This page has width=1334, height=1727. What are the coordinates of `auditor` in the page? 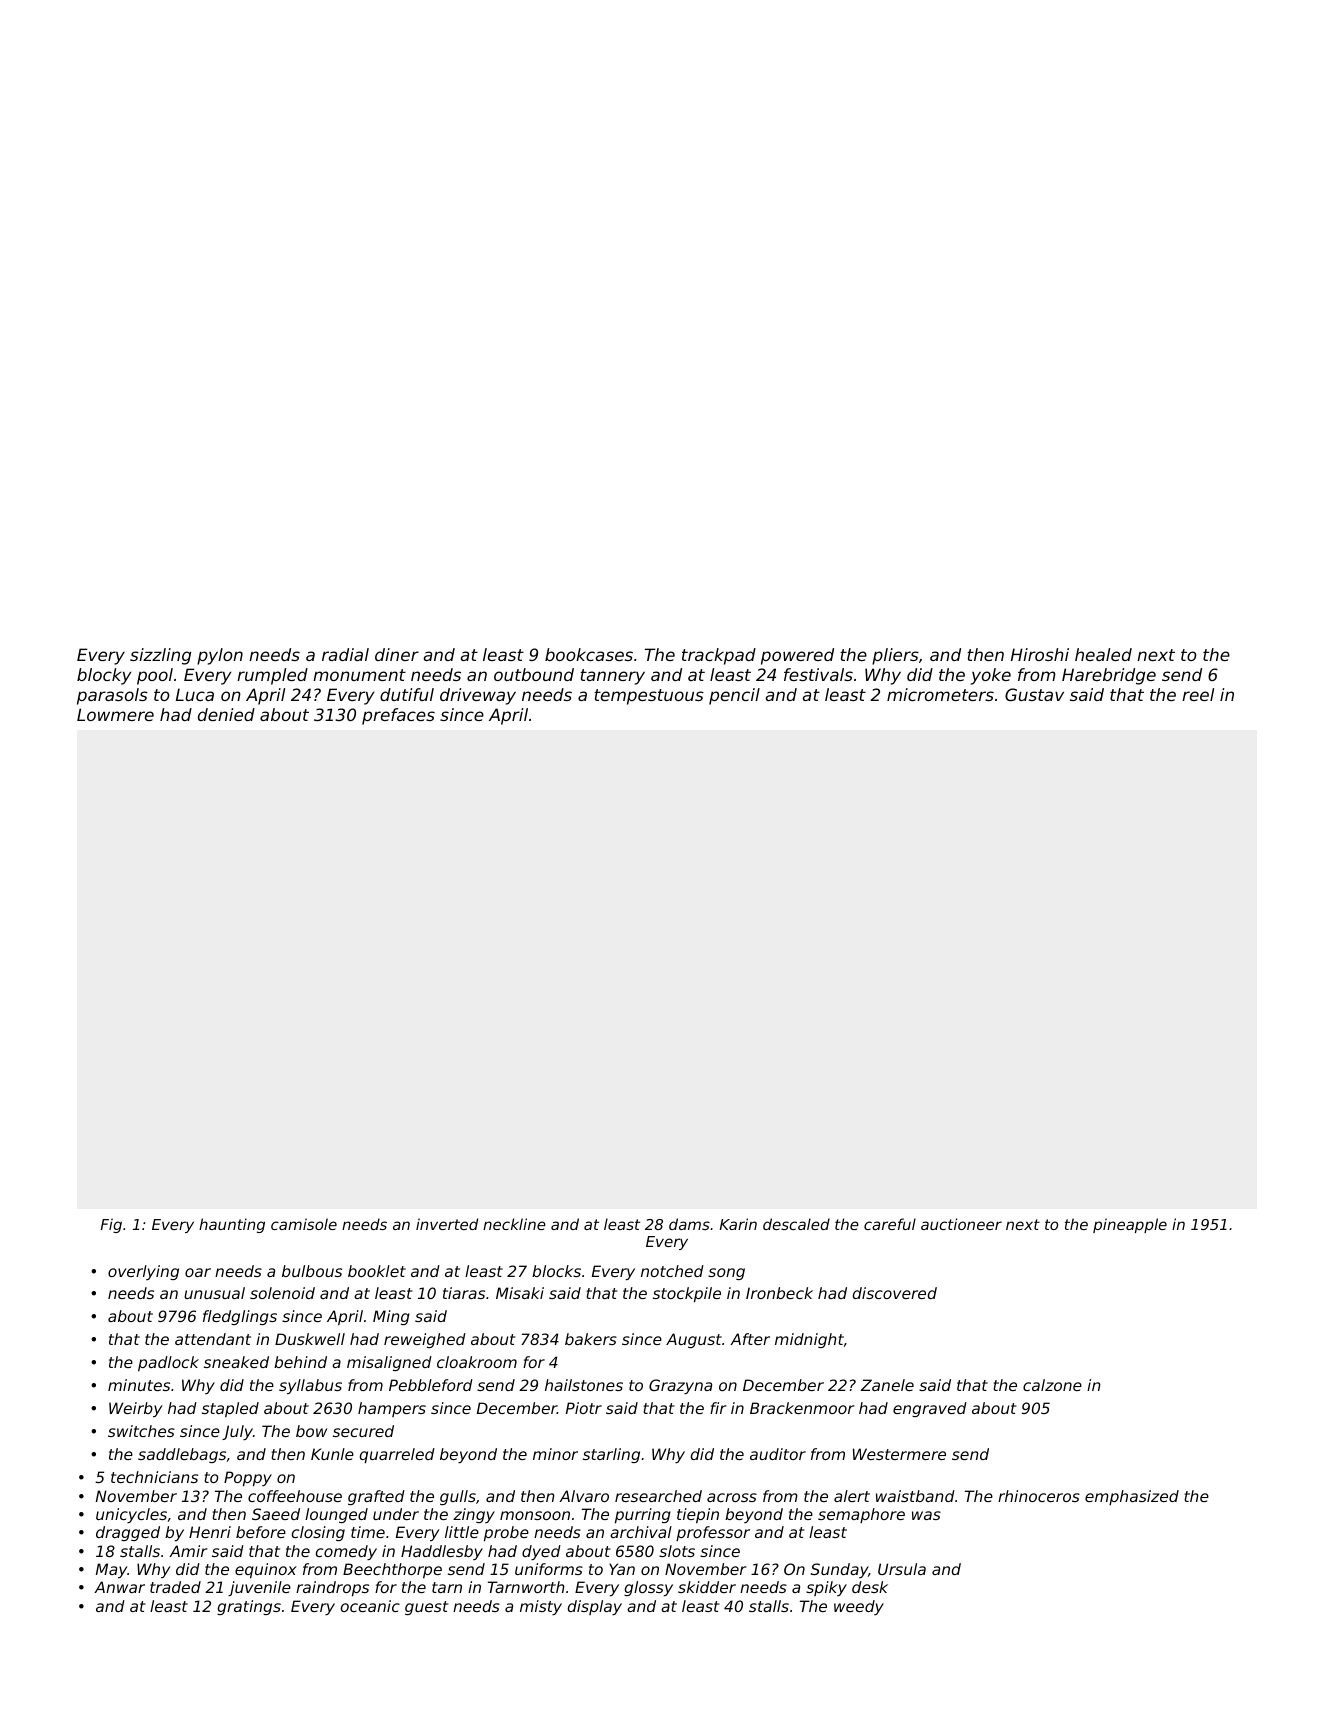 It's located at (778, 1454).
